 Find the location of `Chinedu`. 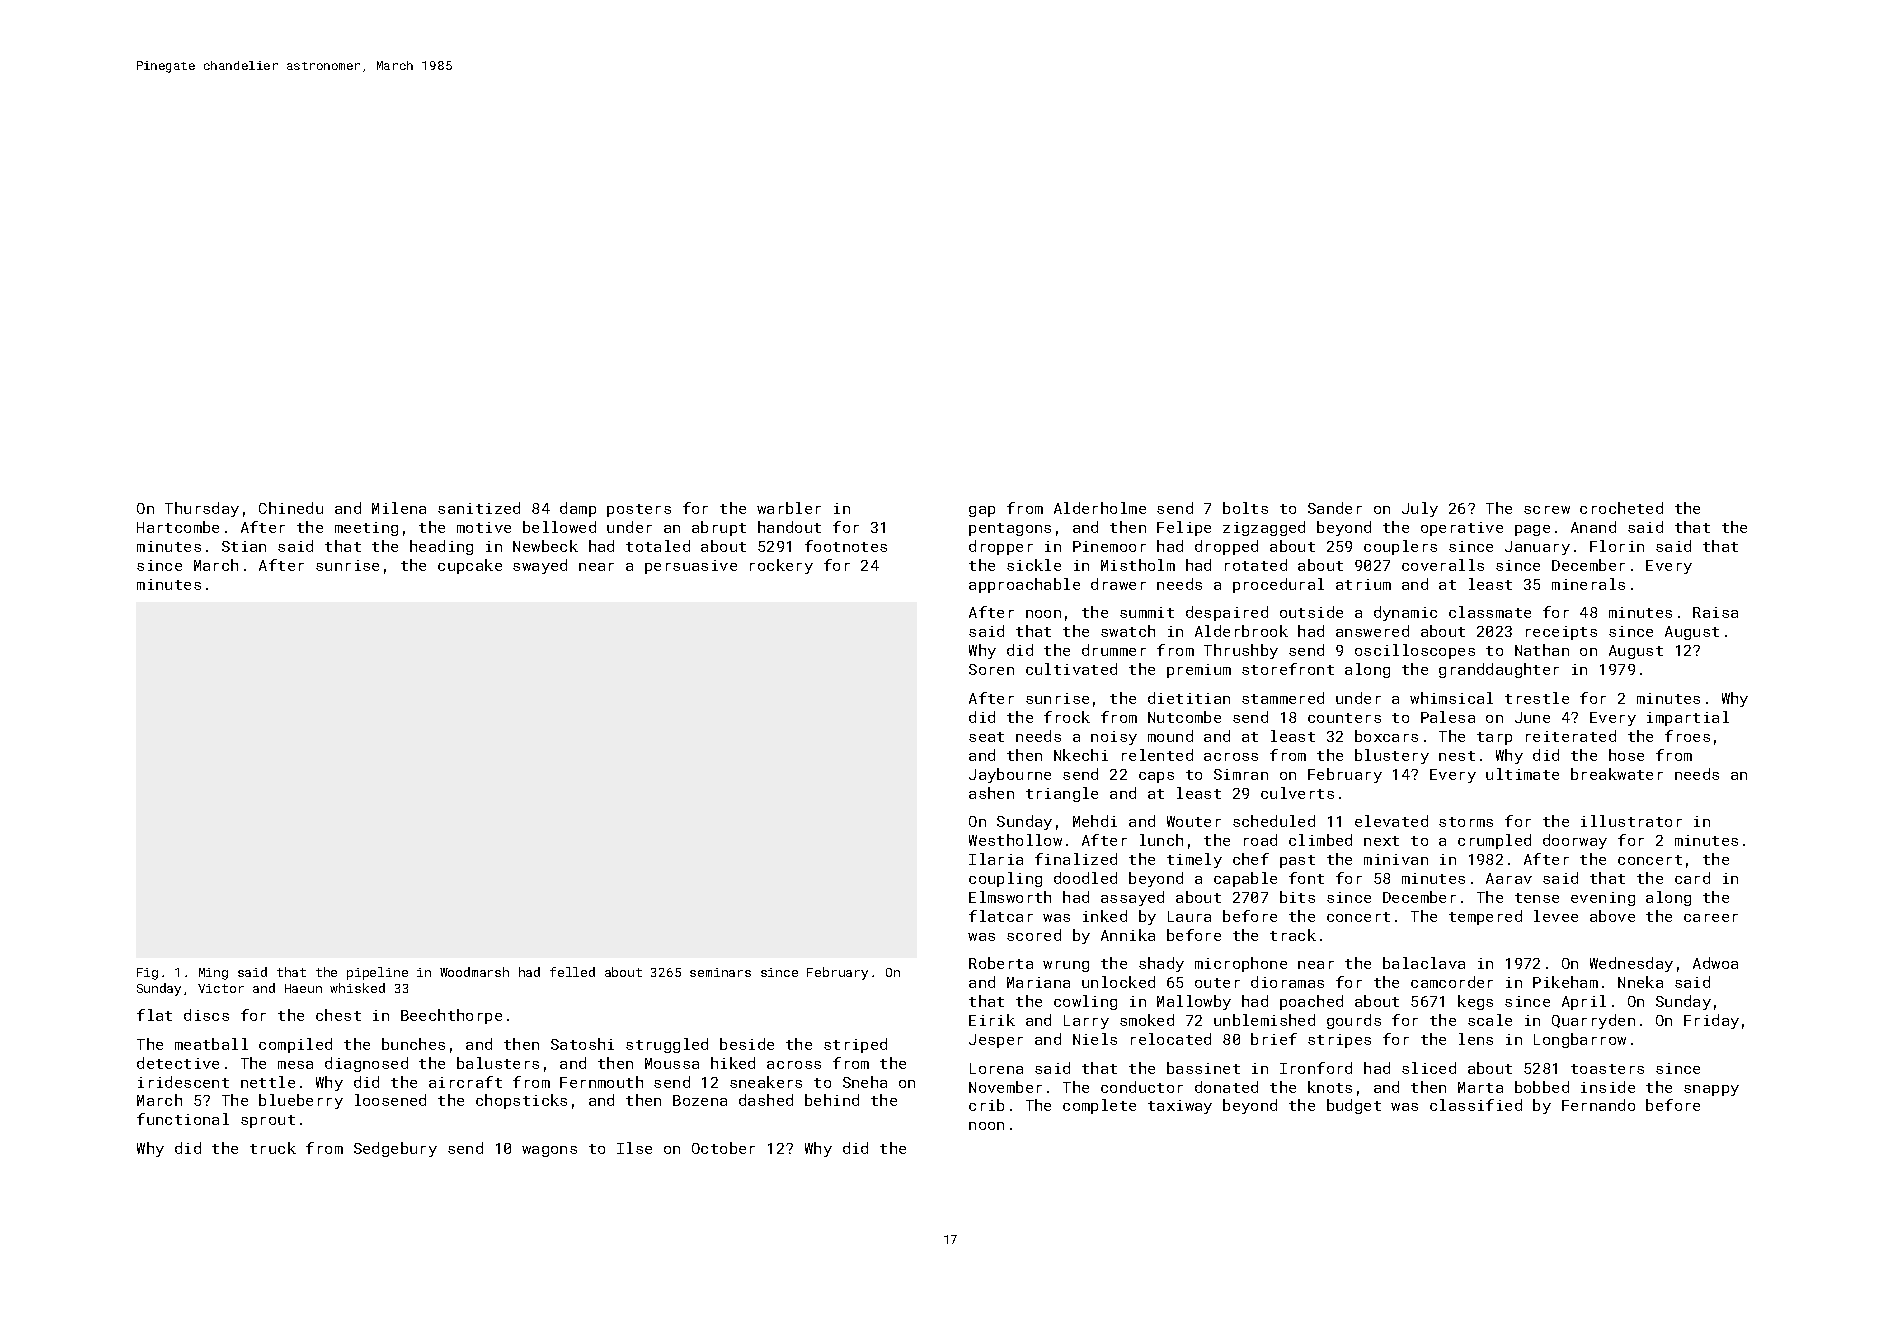

Chinedu is located at coordinates (291, 508).
